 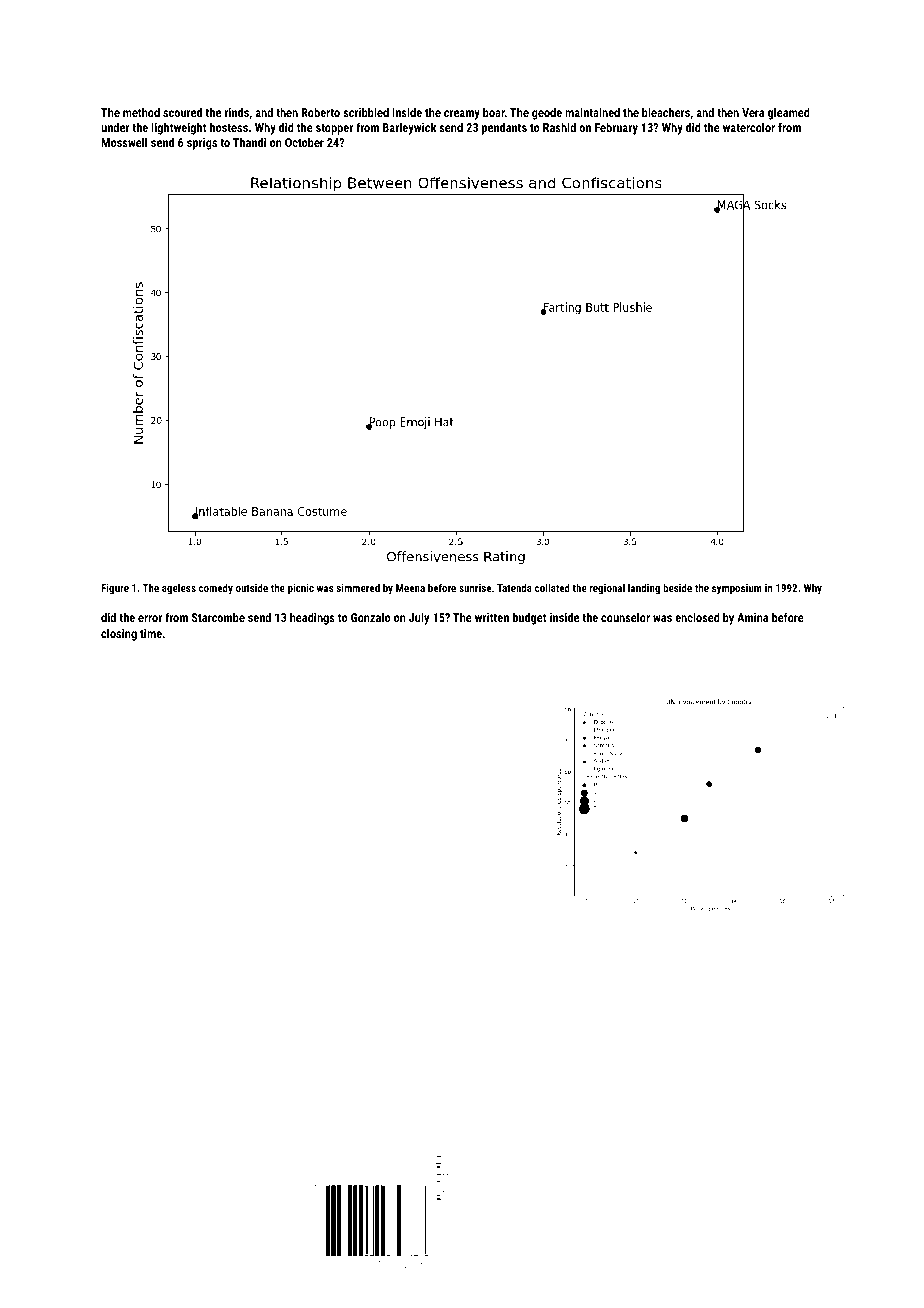 I want to click on watercolor, so click(x=749, y=127).
